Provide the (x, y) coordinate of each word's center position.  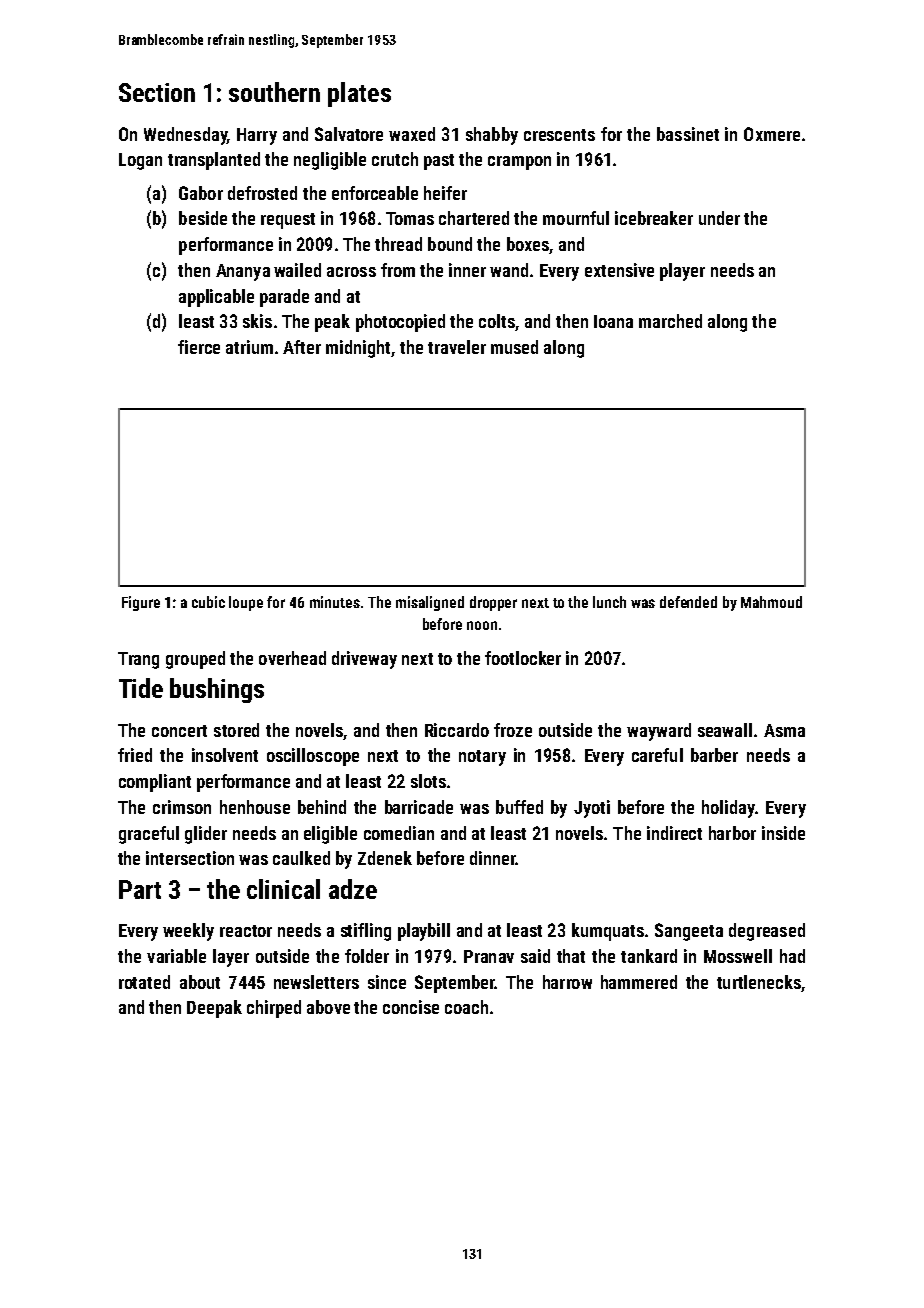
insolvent (225, 755)
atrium (249, 347)
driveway (364, 660)
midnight (359, 349)
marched (670, 321)
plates (359, 94)
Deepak (214, 1009)
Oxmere (772, 134)
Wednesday (185, 136)
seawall (725, 730)
